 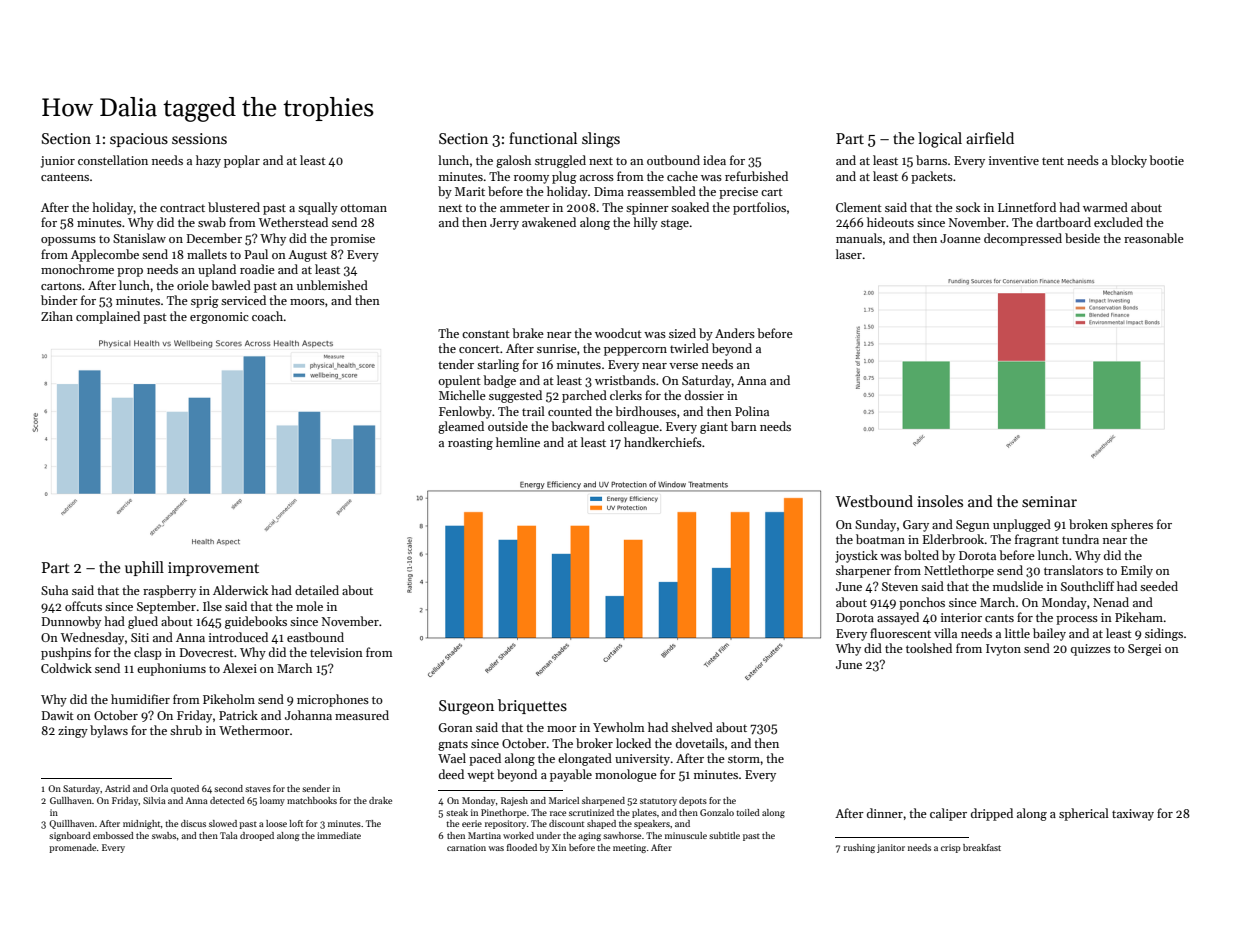 What do you see at coordinates (603, 801) in the page?
I see `sharpened` at bounding box center [603, 801].
